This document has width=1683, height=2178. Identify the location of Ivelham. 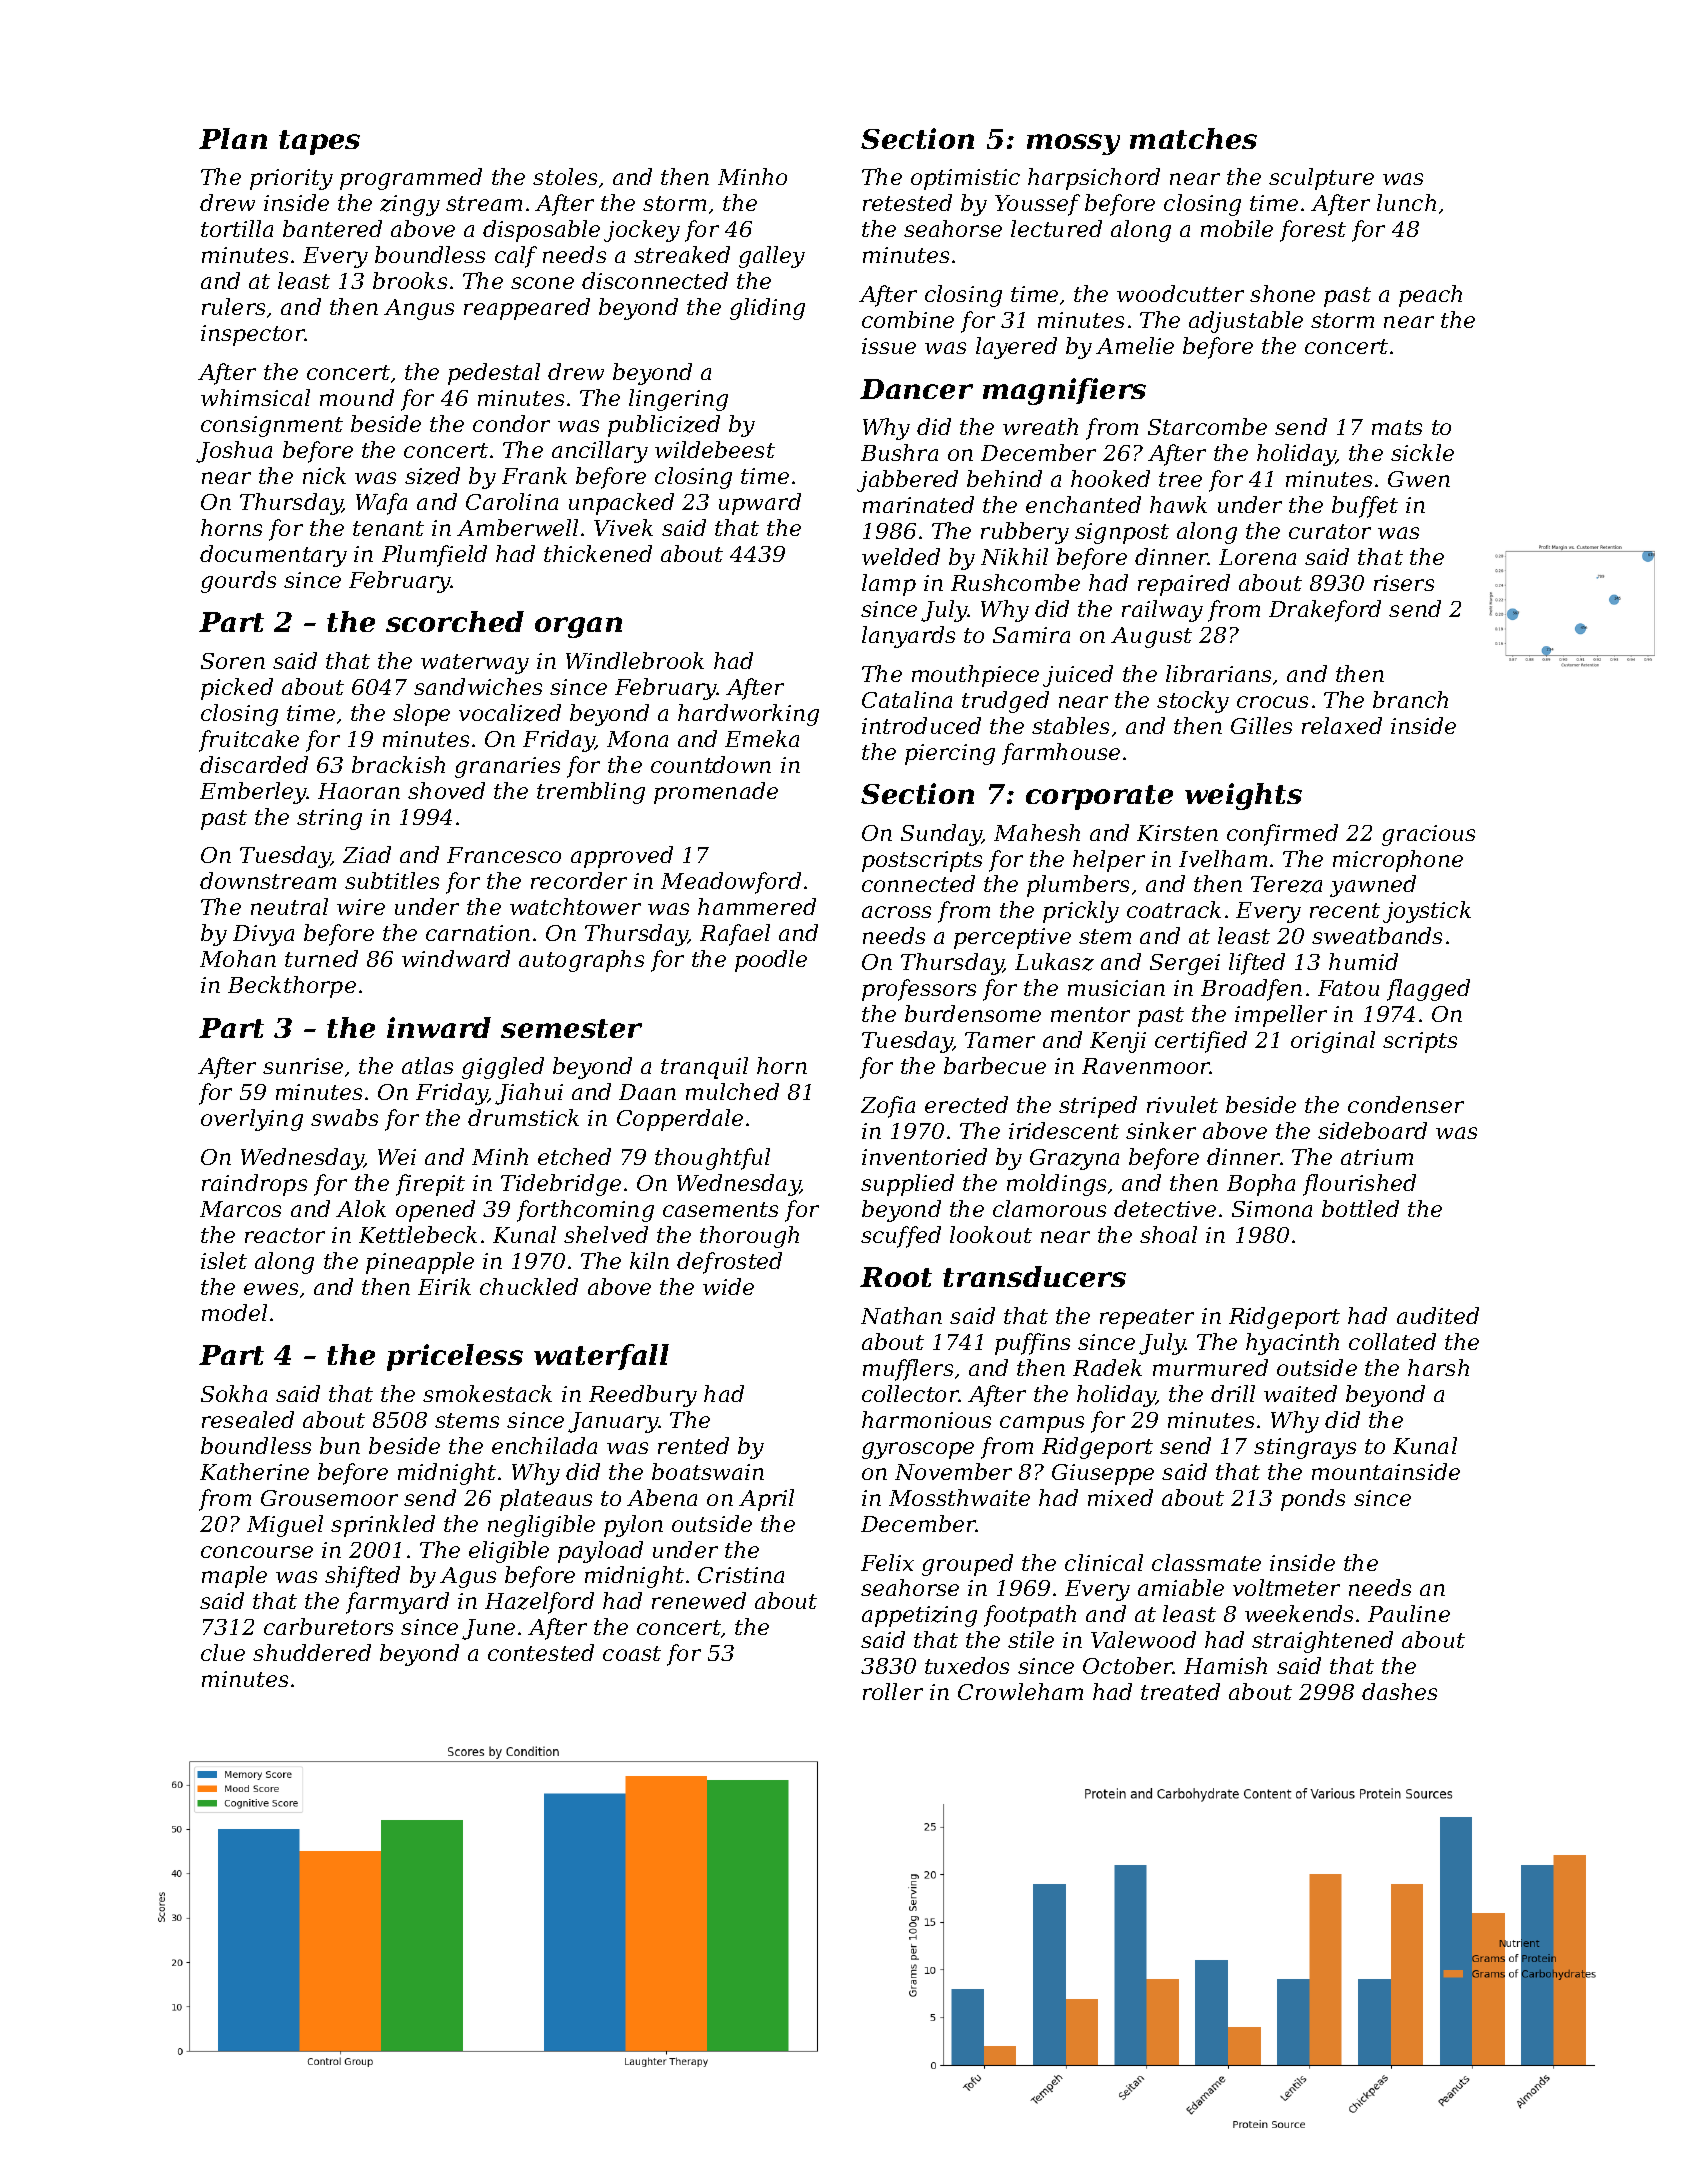
(1223, 858).
